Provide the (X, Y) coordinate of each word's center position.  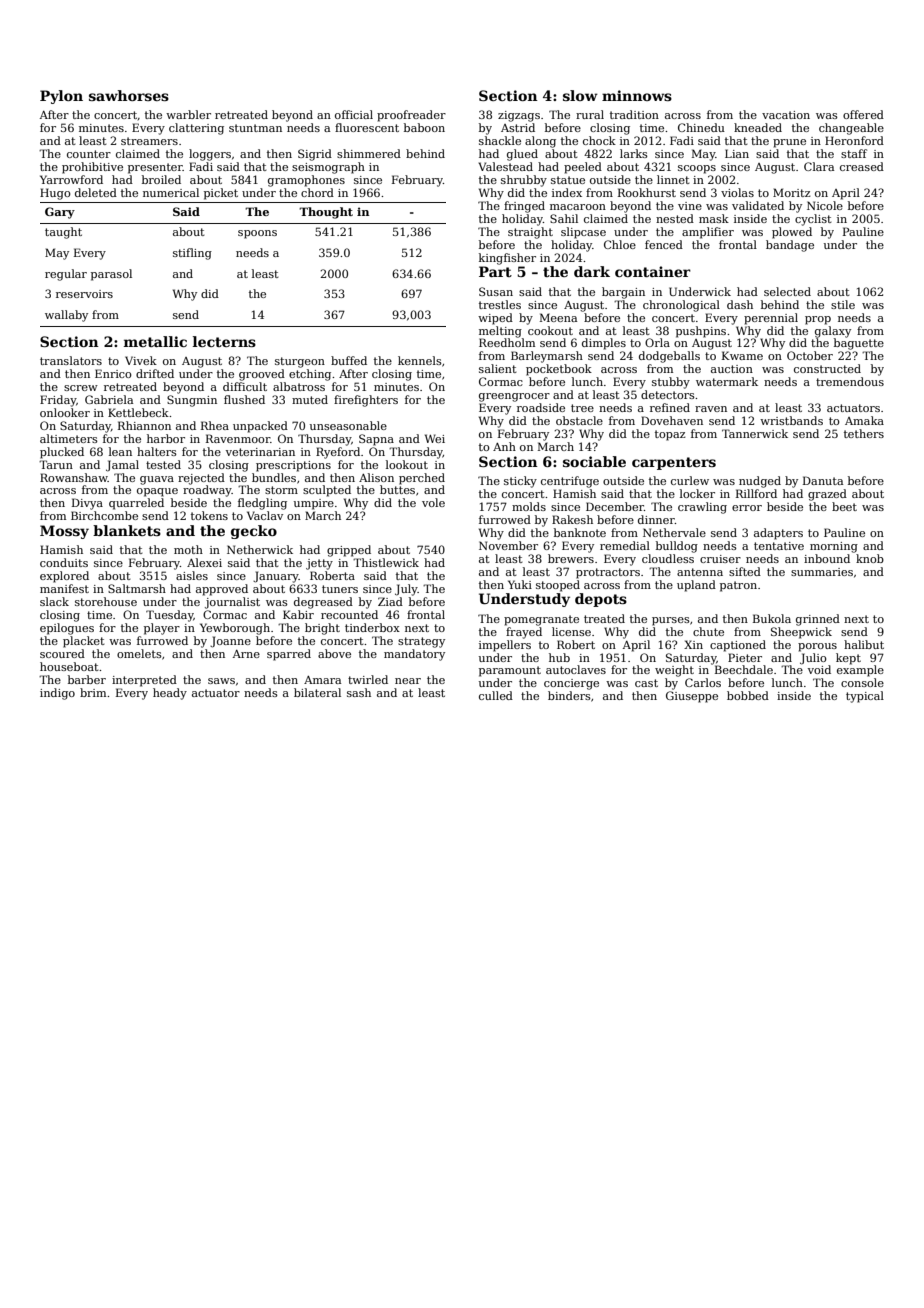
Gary (60, 213)
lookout (407, 464)
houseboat (69, 666)
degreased (323, 603)
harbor (166, 438)
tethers (864, 433)
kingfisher (507, 259)
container (653, 271)
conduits (64, 562)
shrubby (524, 181)
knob (870, 558)
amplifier (708, 233)
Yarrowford (71, 179)
